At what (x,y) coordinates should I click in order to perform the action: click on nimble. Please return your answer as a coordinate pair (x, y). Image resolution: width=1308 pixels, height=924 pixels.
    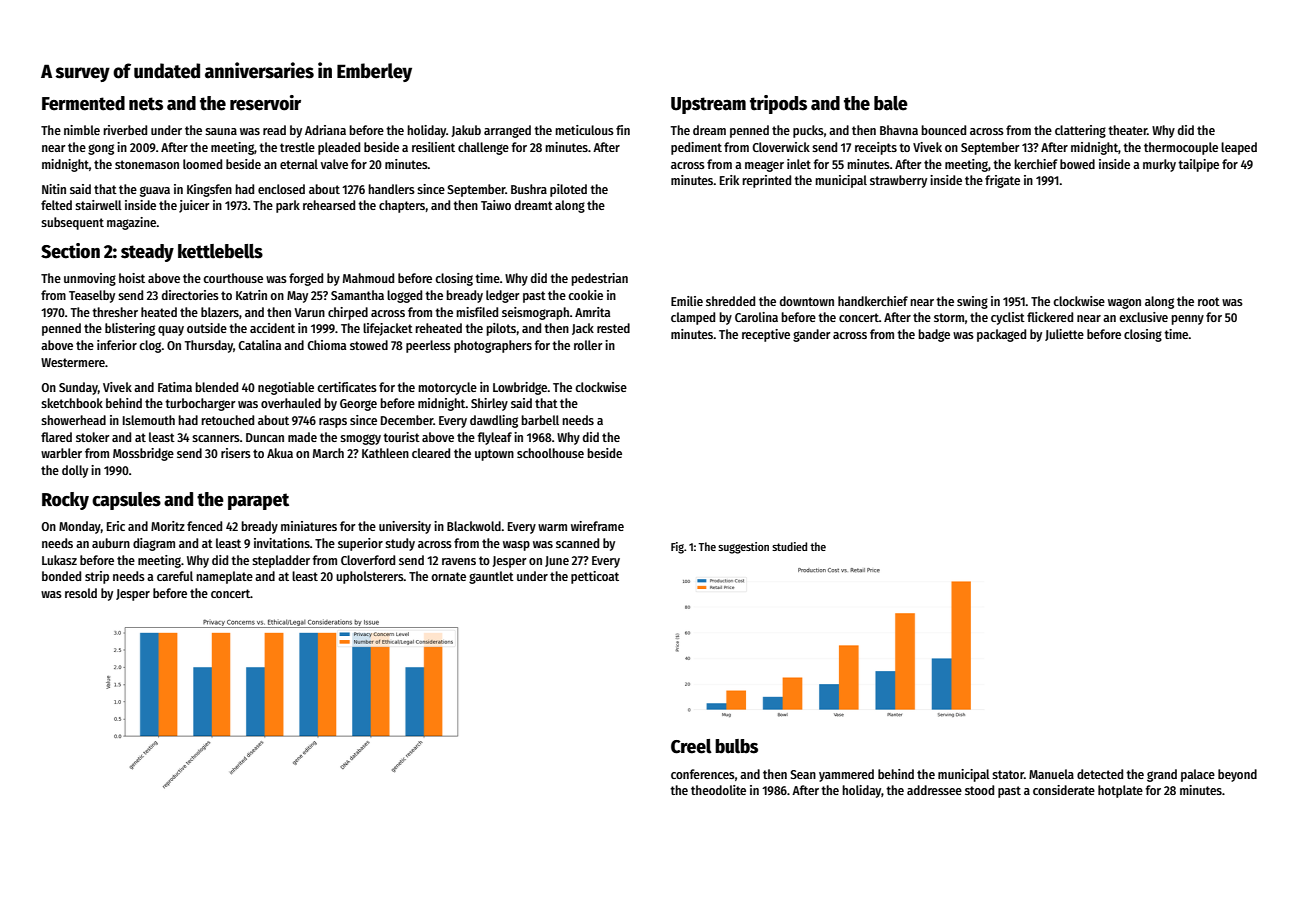
    Looking at the image, I should click on (82, 130).
